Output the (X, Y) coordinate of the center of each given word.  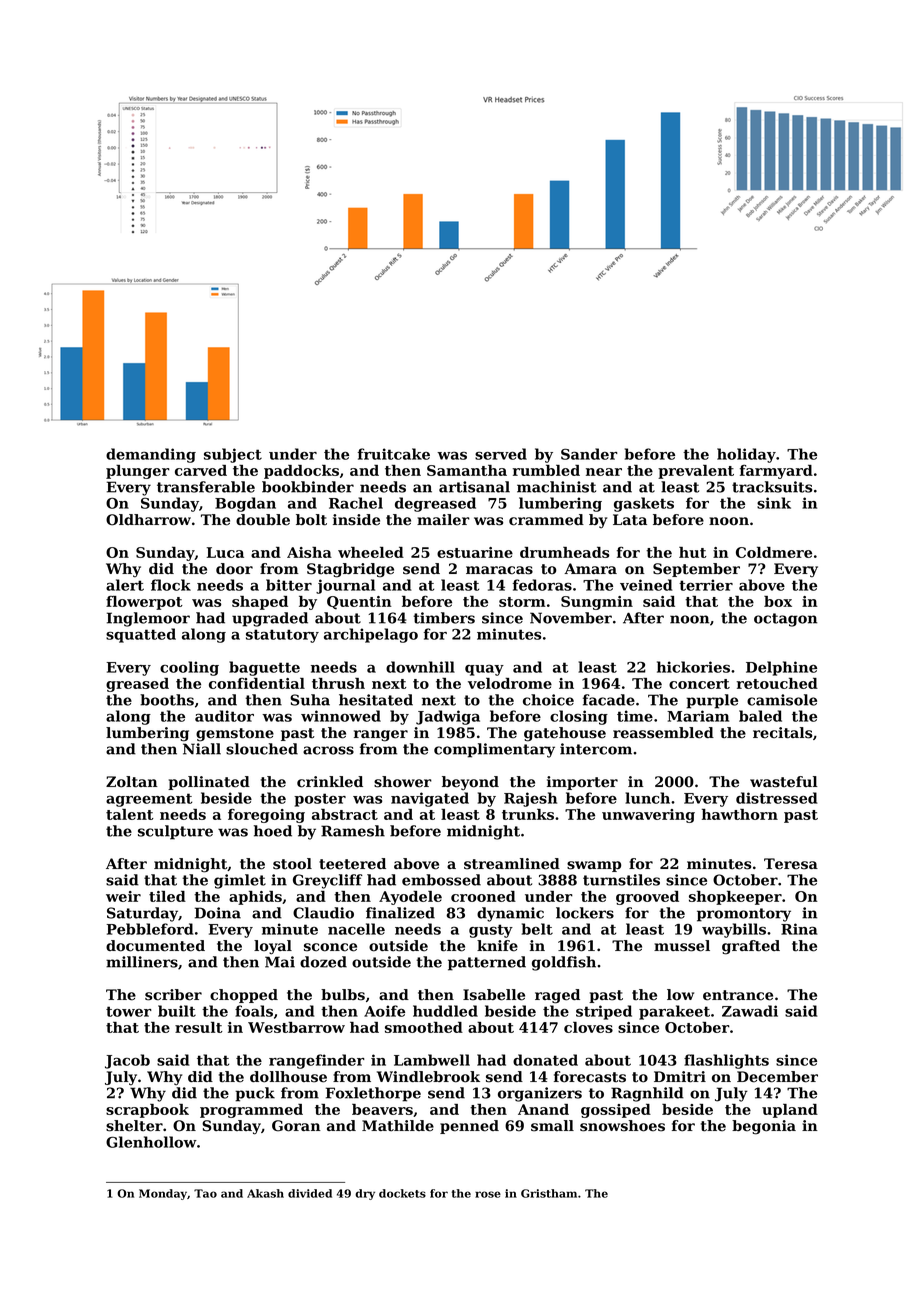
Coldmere (774, 552)
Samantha (467, 470)
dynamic (510, 914)
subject (233, 455)
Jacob (127, 1061)
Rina (799, 929)
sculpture (175, 832)
